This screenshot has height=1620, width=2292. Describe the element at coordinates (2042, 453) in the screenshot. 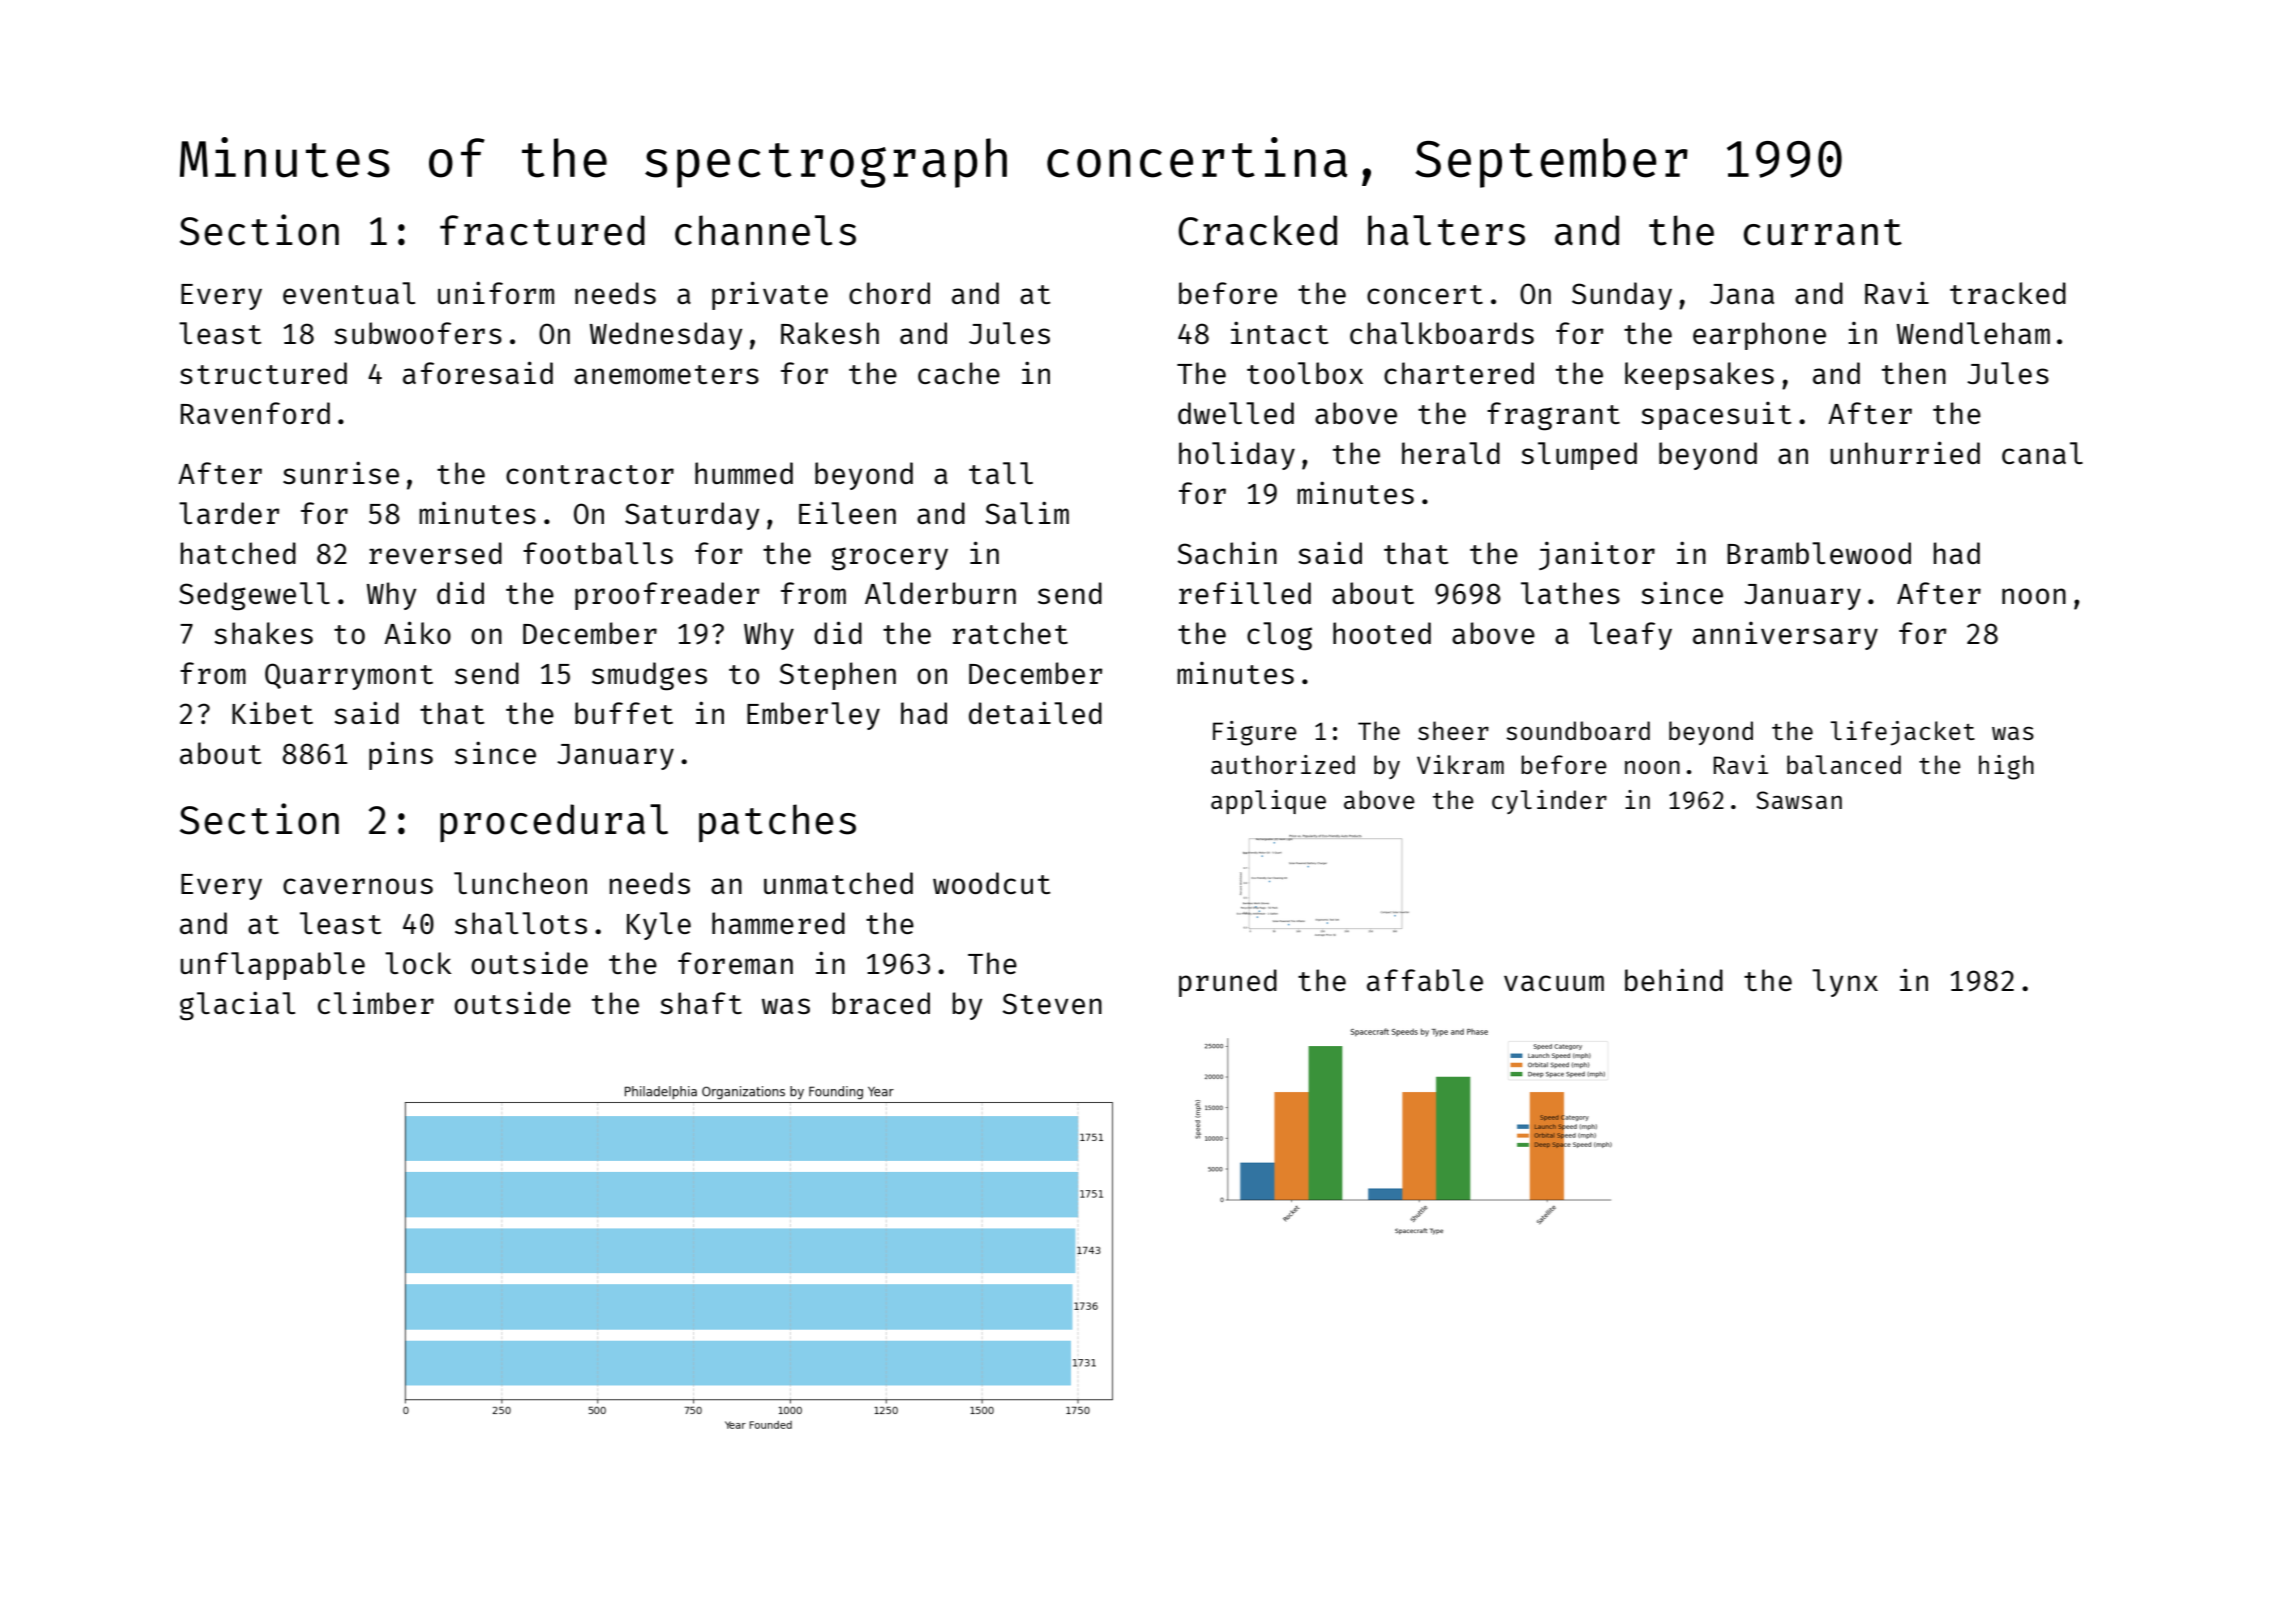

I see `canal` at that location.
